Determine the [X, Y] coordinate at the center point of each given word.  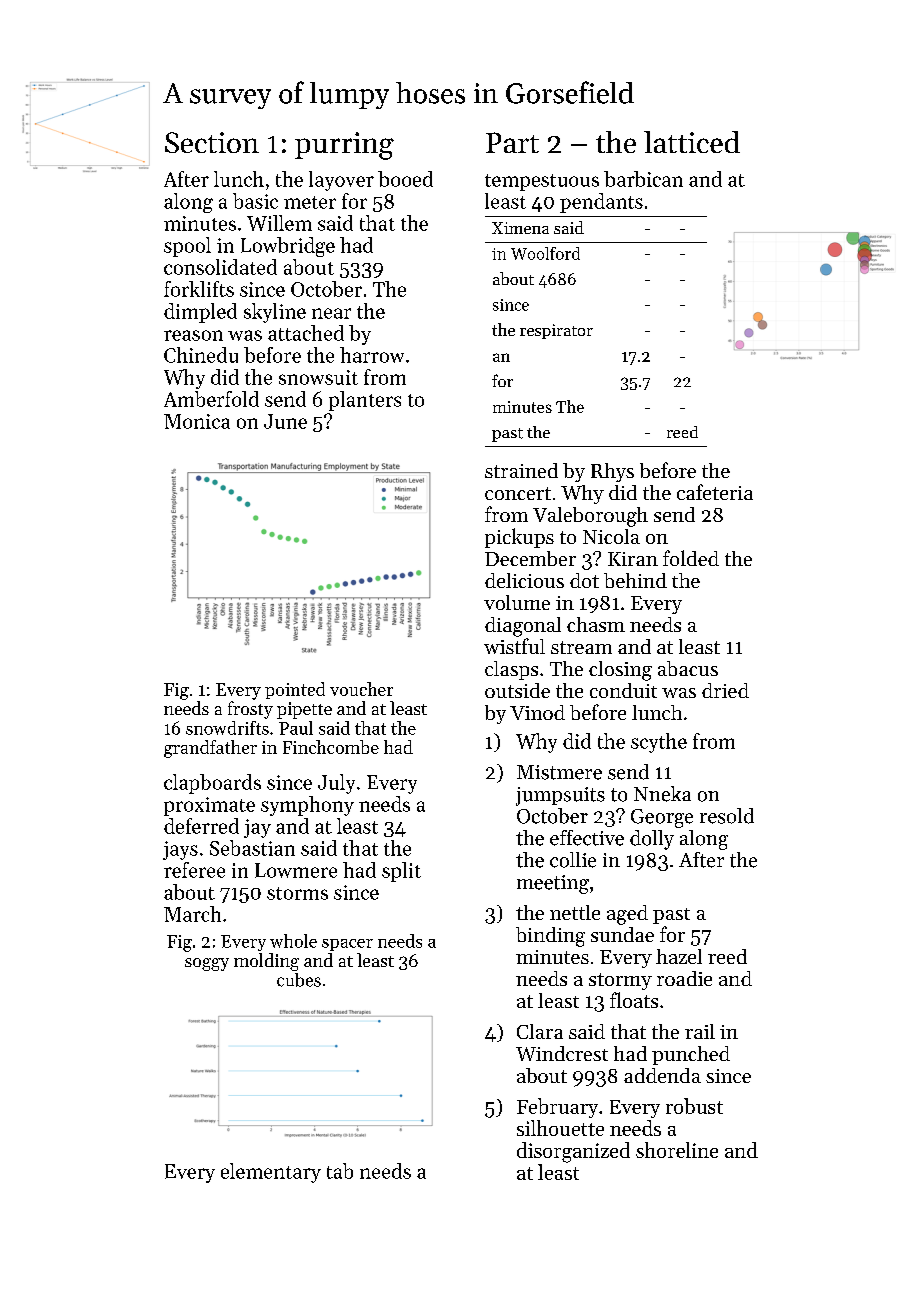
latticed [692, 142]
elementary [271, 1173]
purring [344, 146]
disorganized [573, 1152]
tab [340, 1171]
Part [512, 142]
